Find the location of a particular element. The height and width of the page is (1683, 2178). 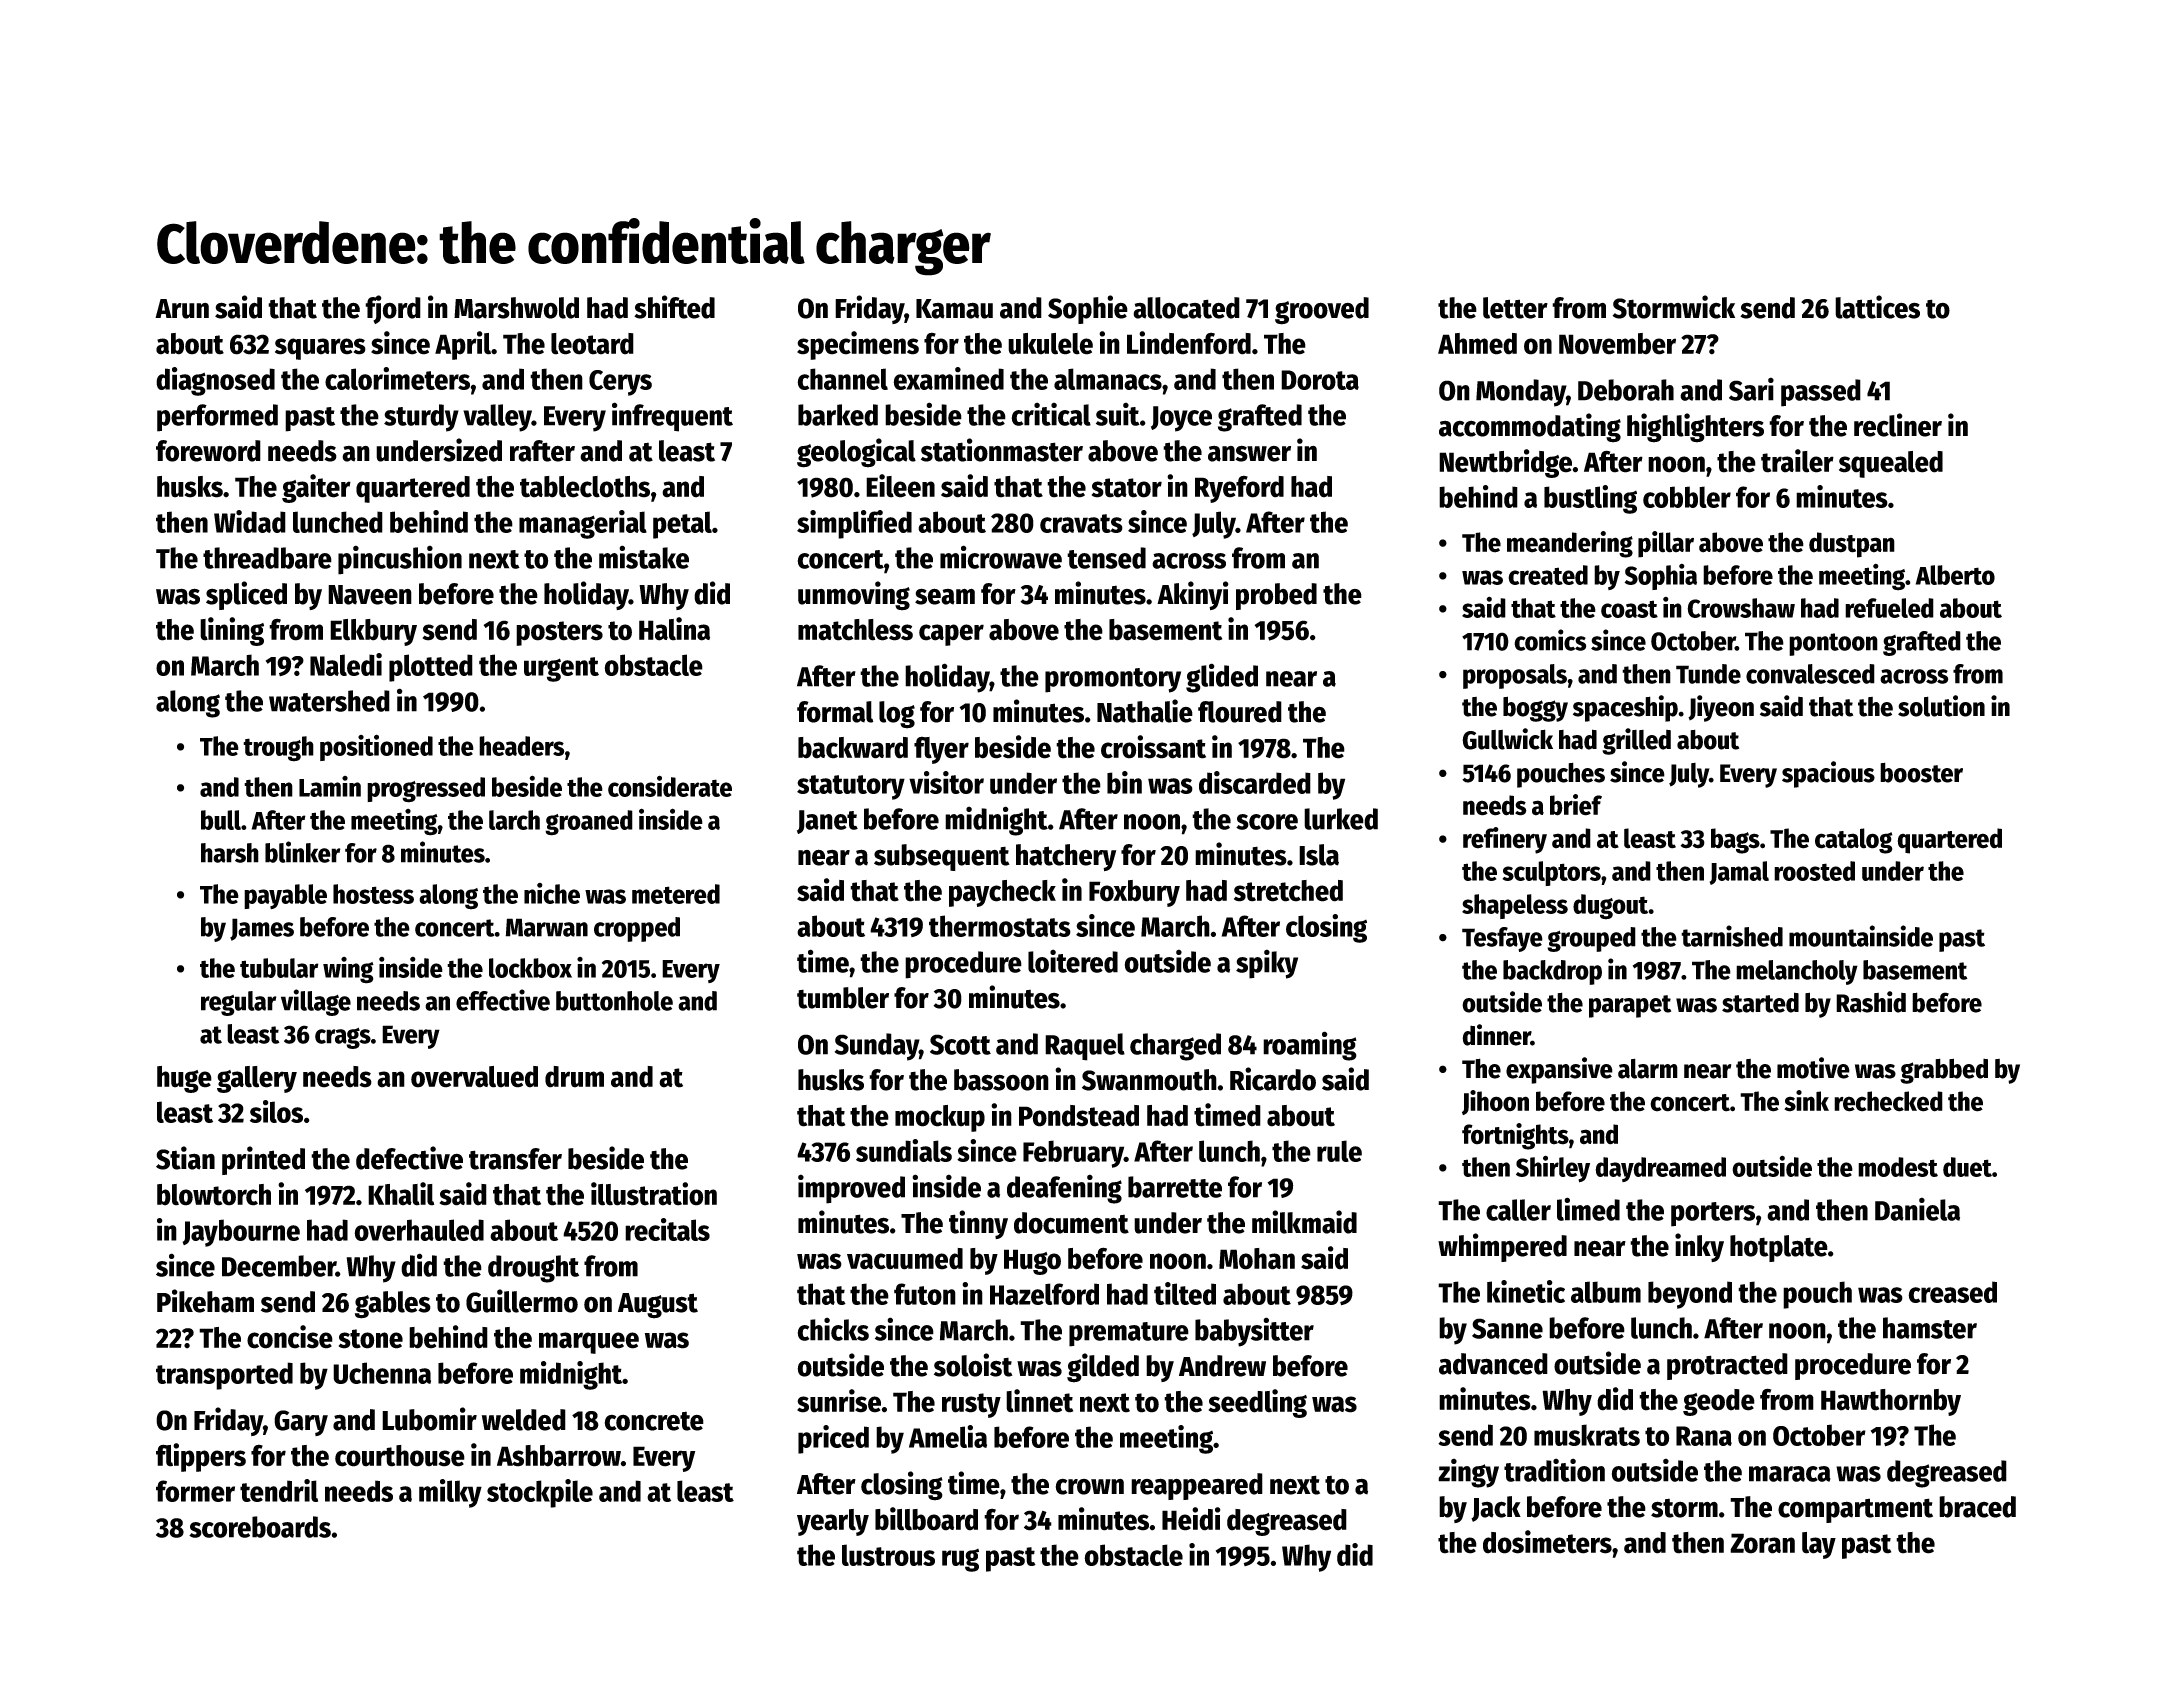

squealed is located at coordinates (1891, 464).
